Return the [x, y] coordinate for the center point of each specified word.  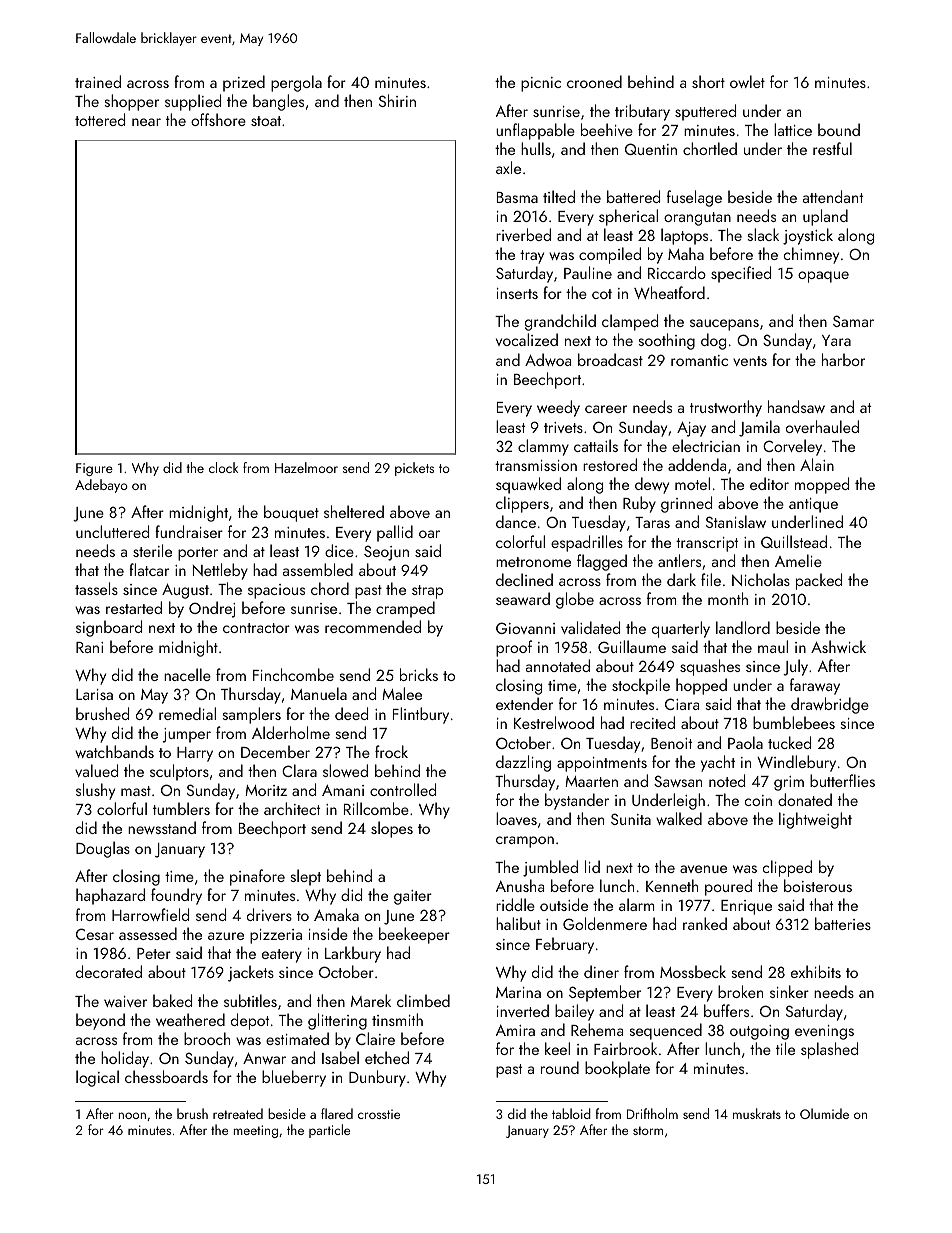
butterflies [842, 780]
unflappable [535, 131]
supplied [193, 102]
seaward [523, 598]
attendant [833, 196]
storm [648, 1130]
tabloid [571, 1113]
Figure [94, 469]
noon [132, 1115]
